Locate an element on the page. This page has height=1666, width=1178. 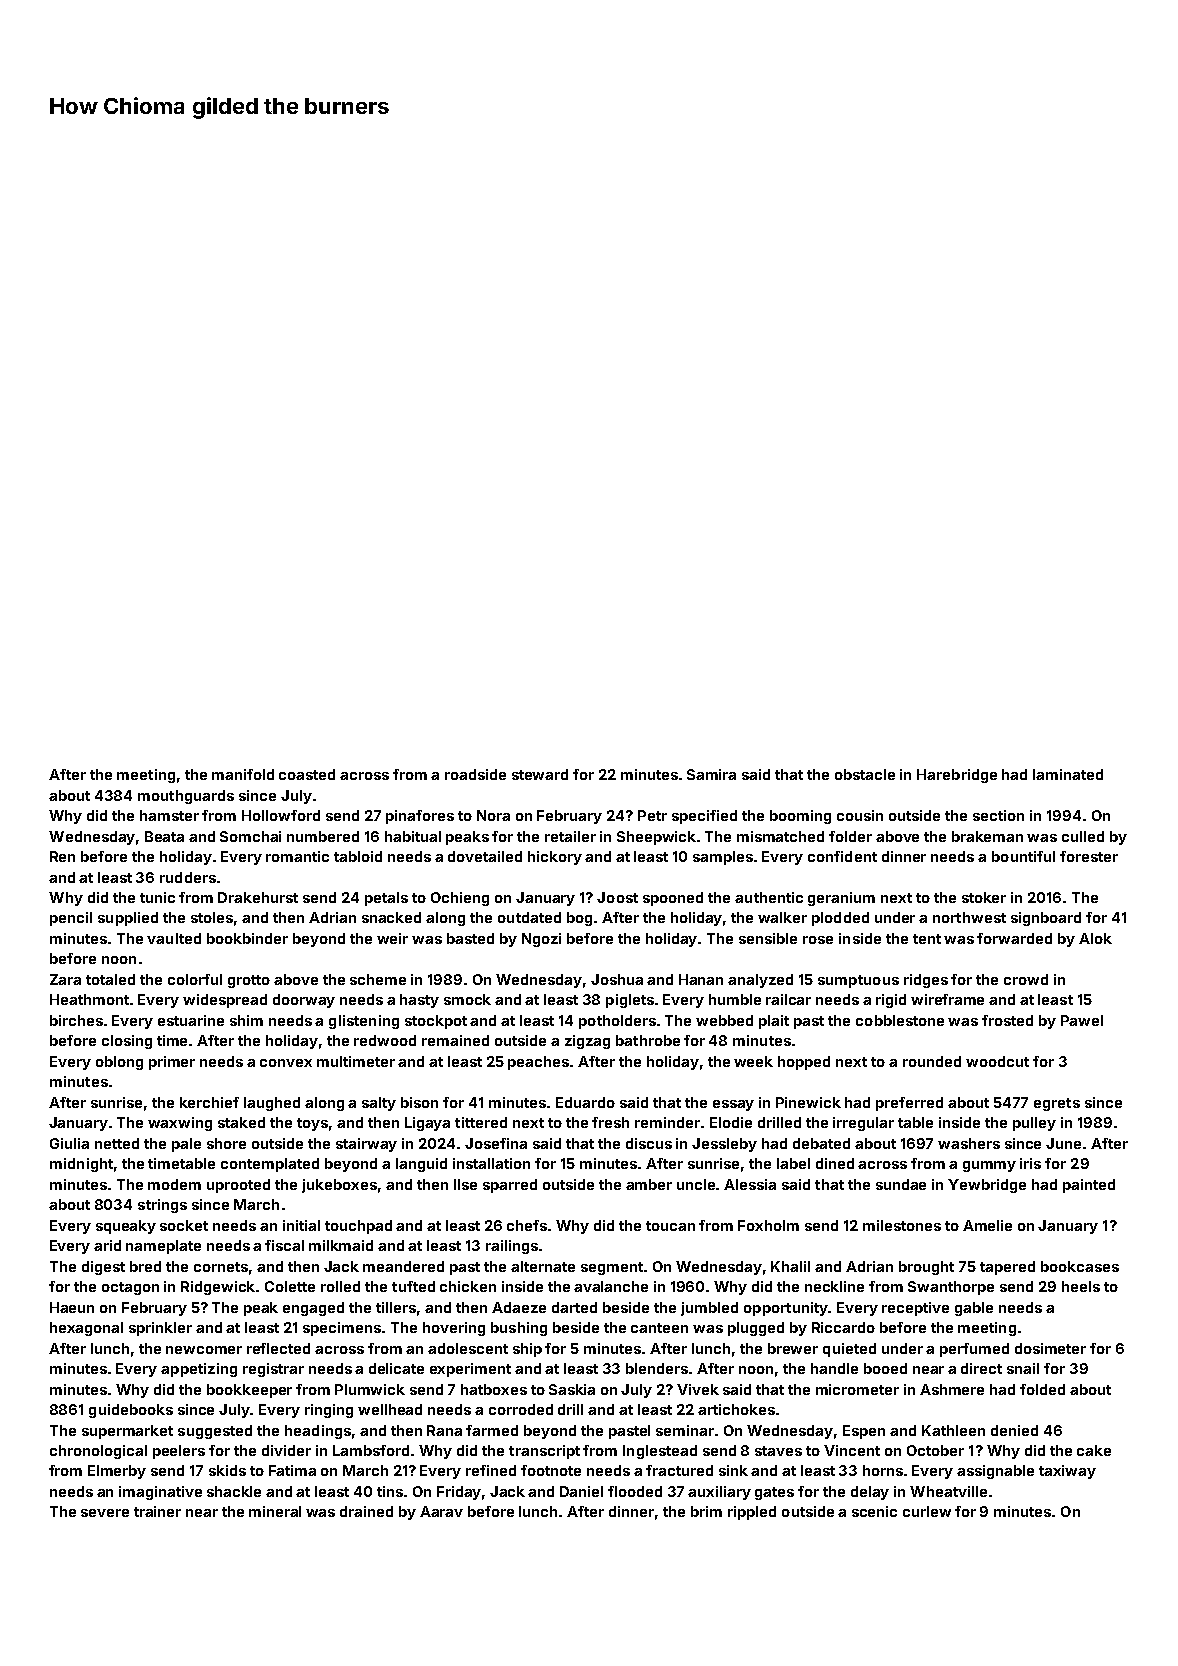
Plumwick is located at coordinates (370, 1389).
